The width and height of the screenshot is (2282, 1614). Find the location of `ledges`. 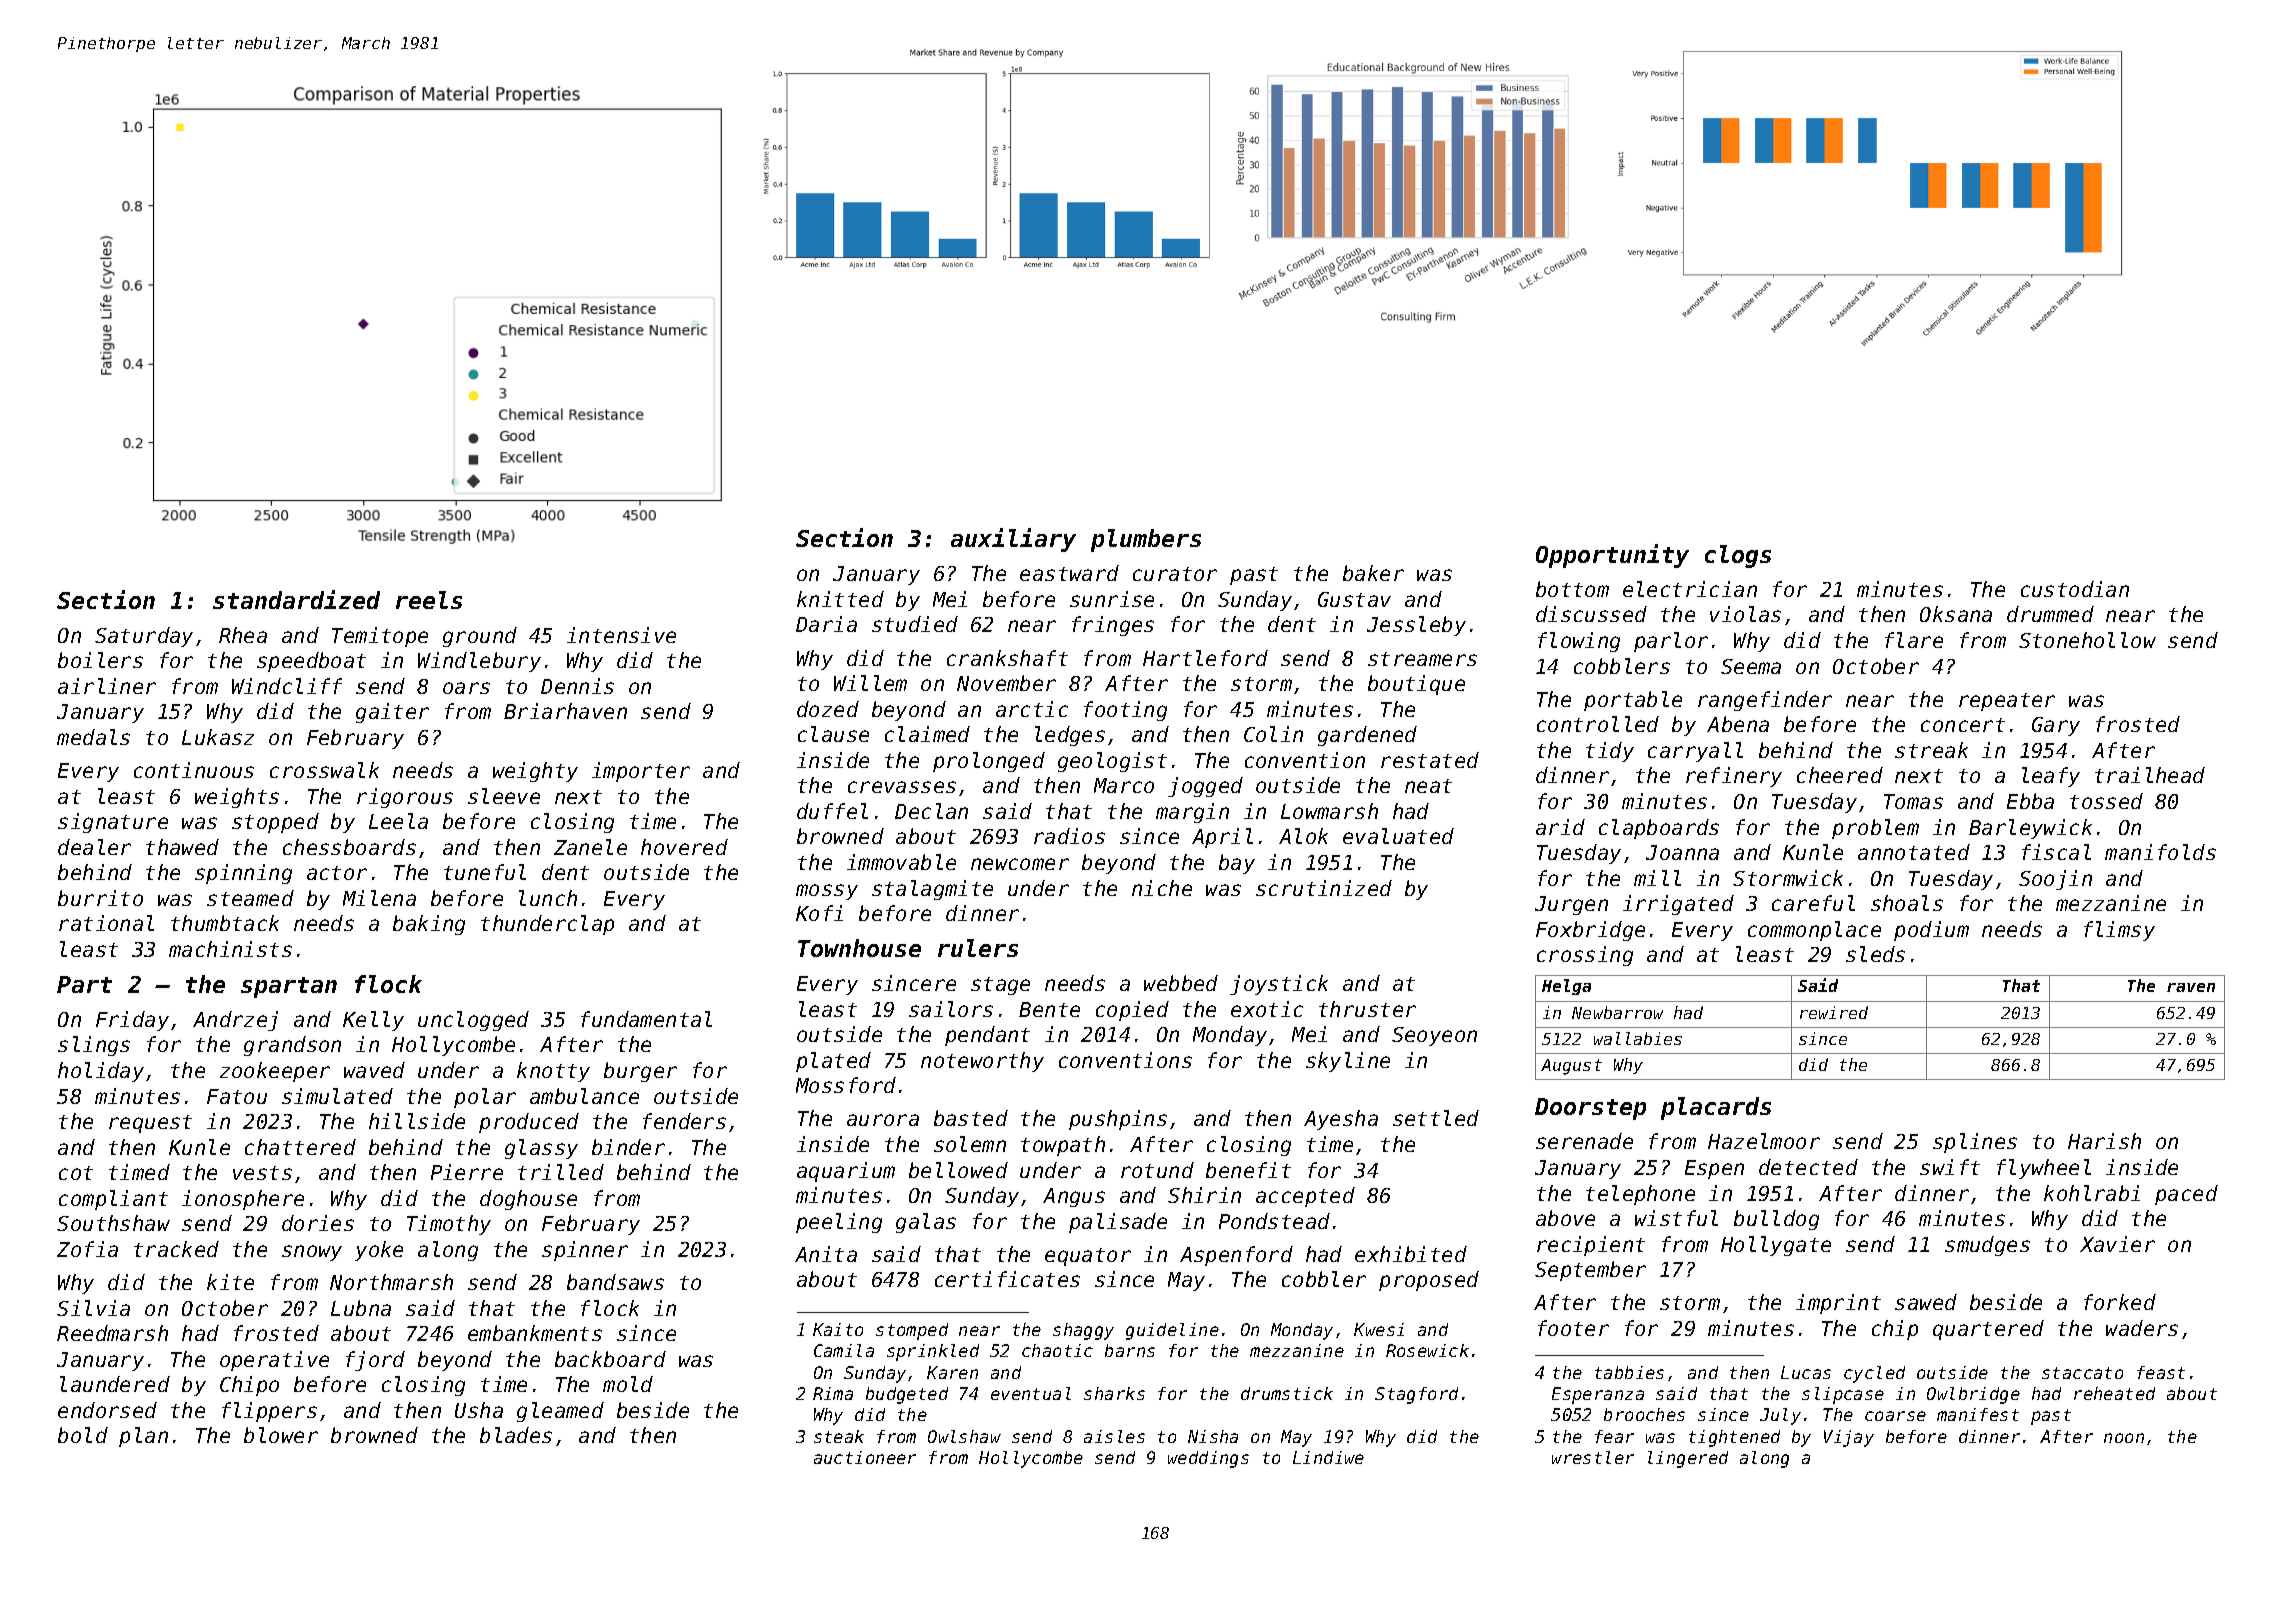

ledges is located at coordinates (1070, 736).
